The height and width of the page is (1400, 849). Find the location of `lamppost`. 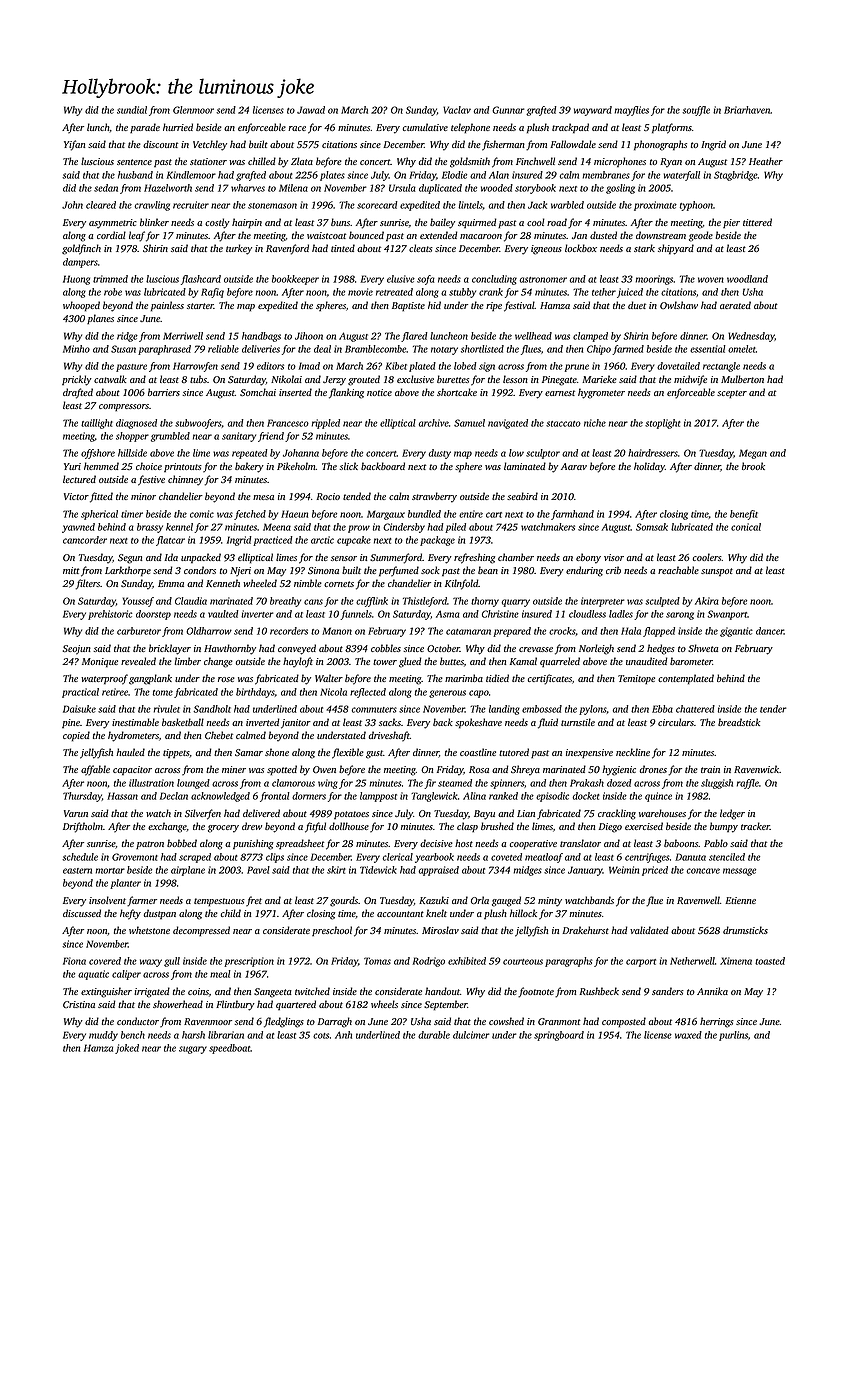

lamppost is located at coordinates (378, 797).
